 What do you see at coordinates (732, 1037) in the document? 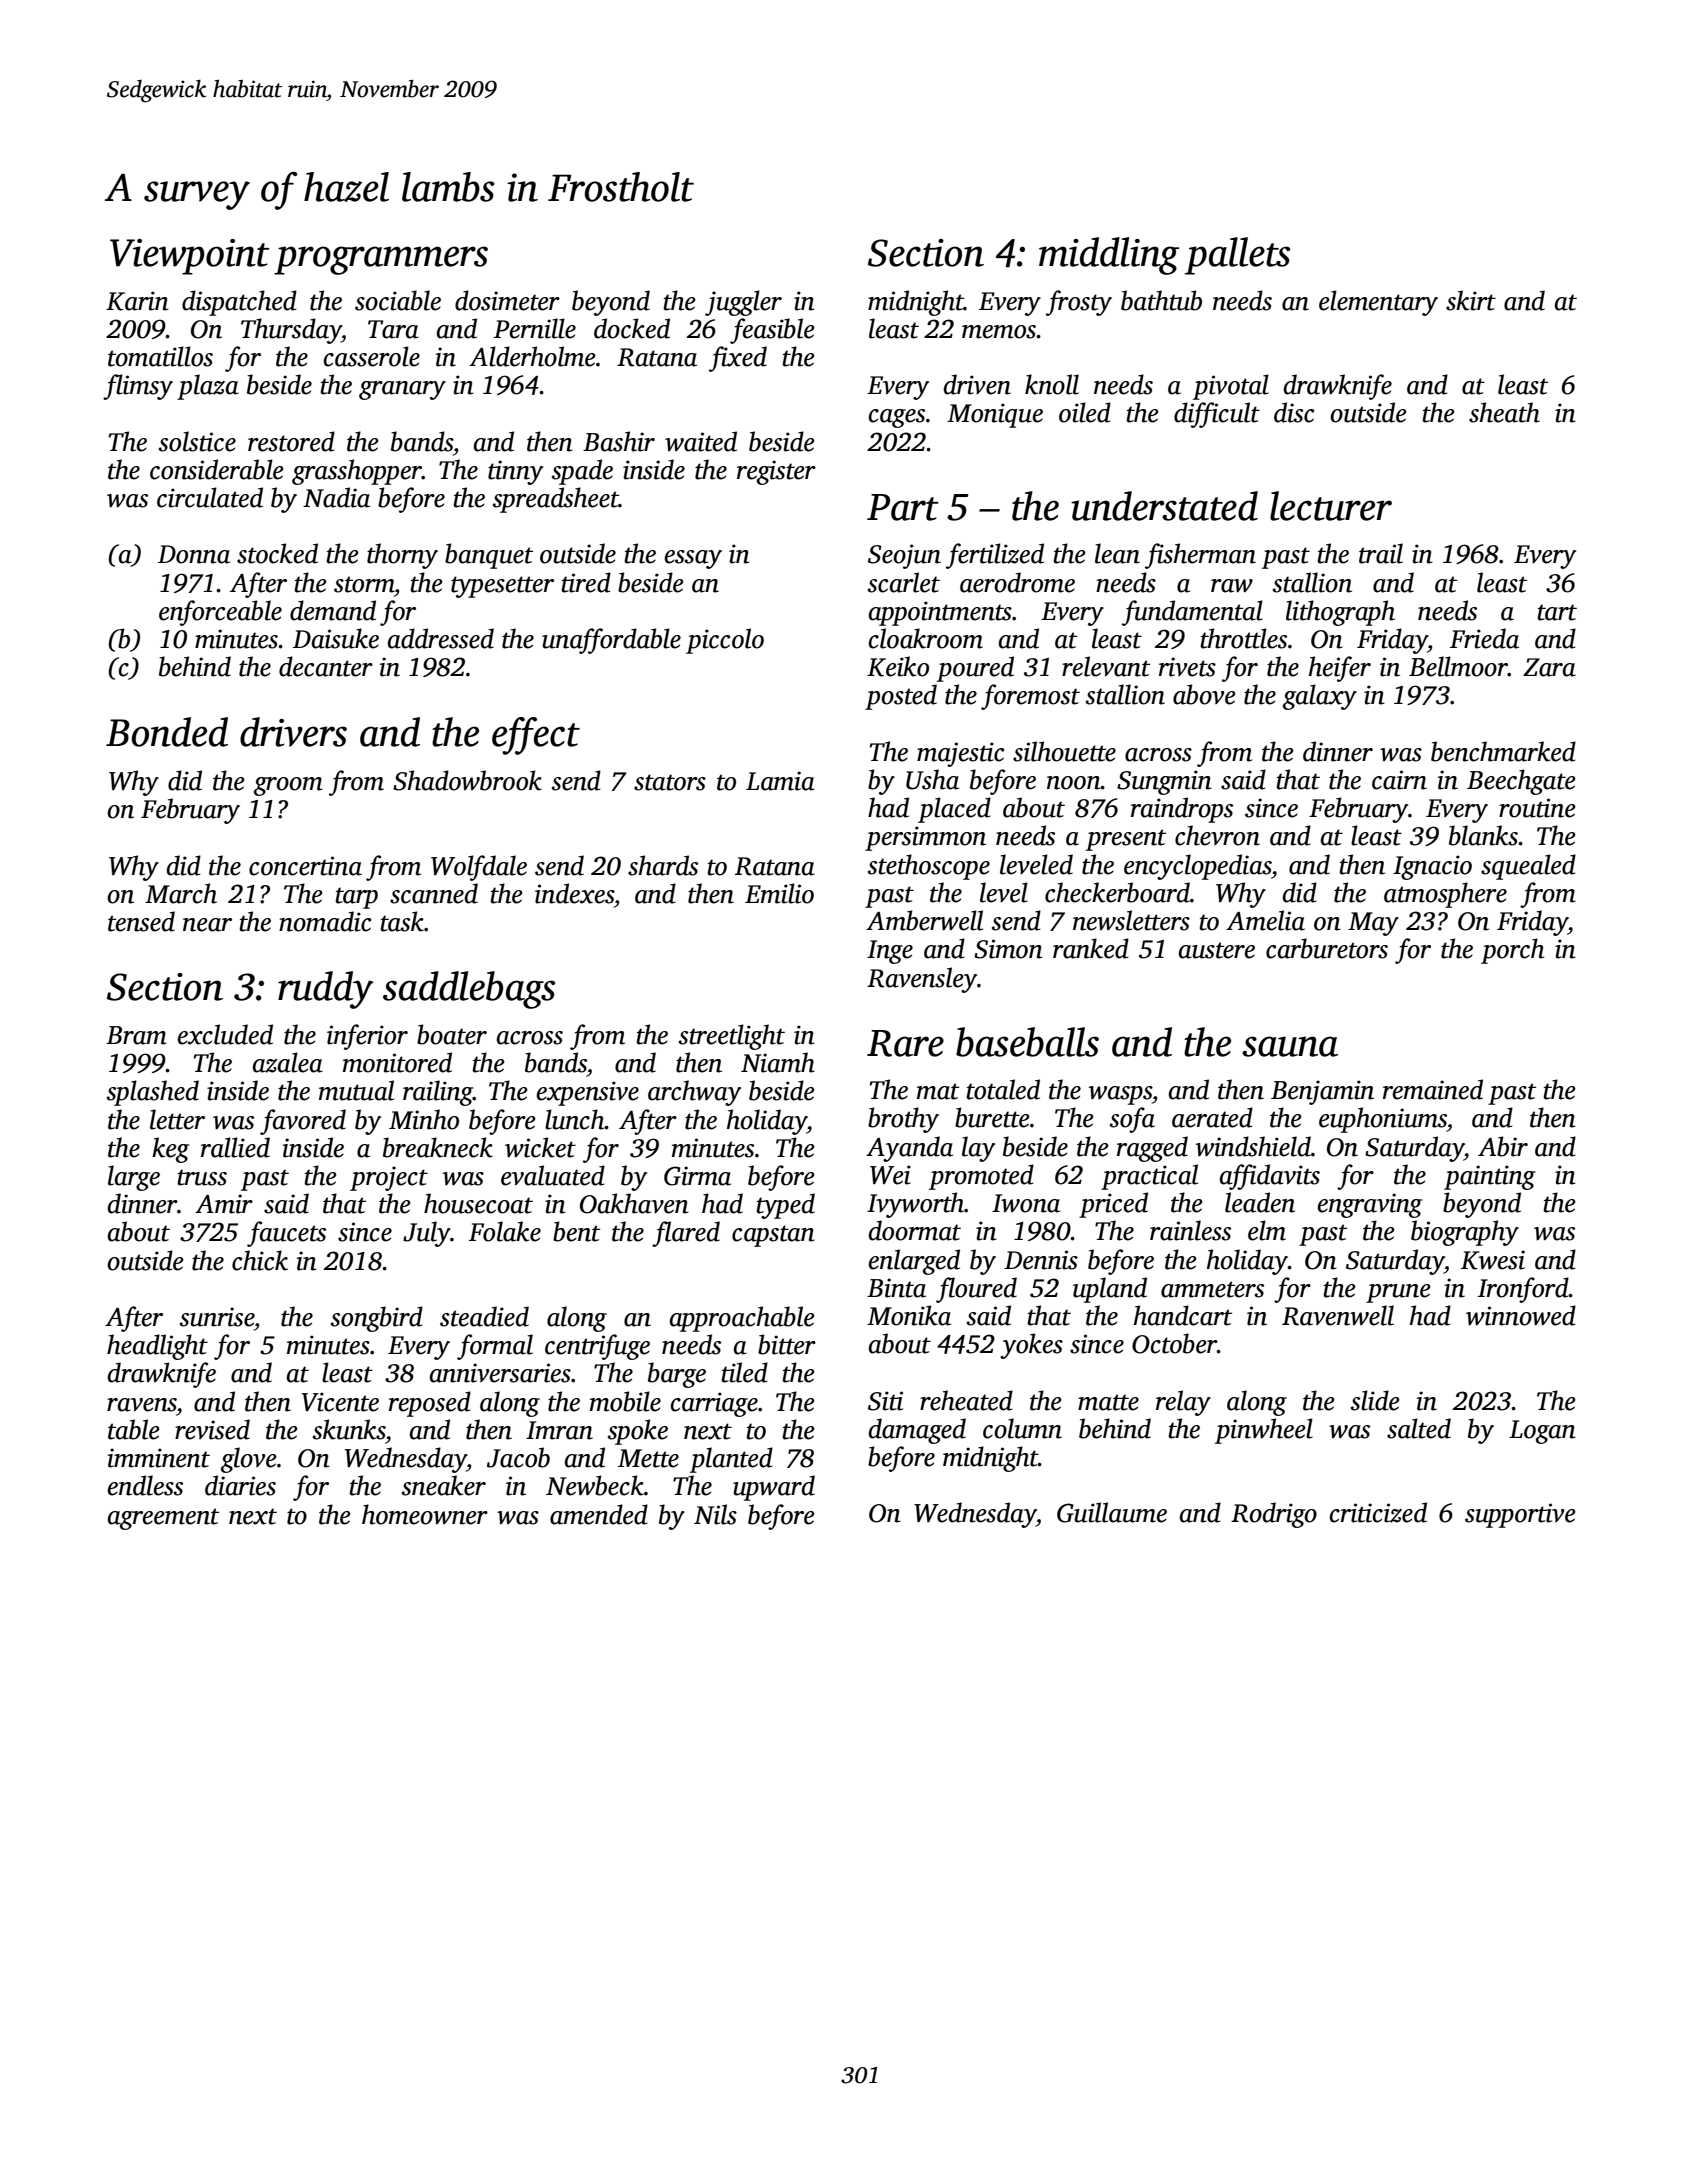
I see `streetlight` at bounding box center [732, 1037].
